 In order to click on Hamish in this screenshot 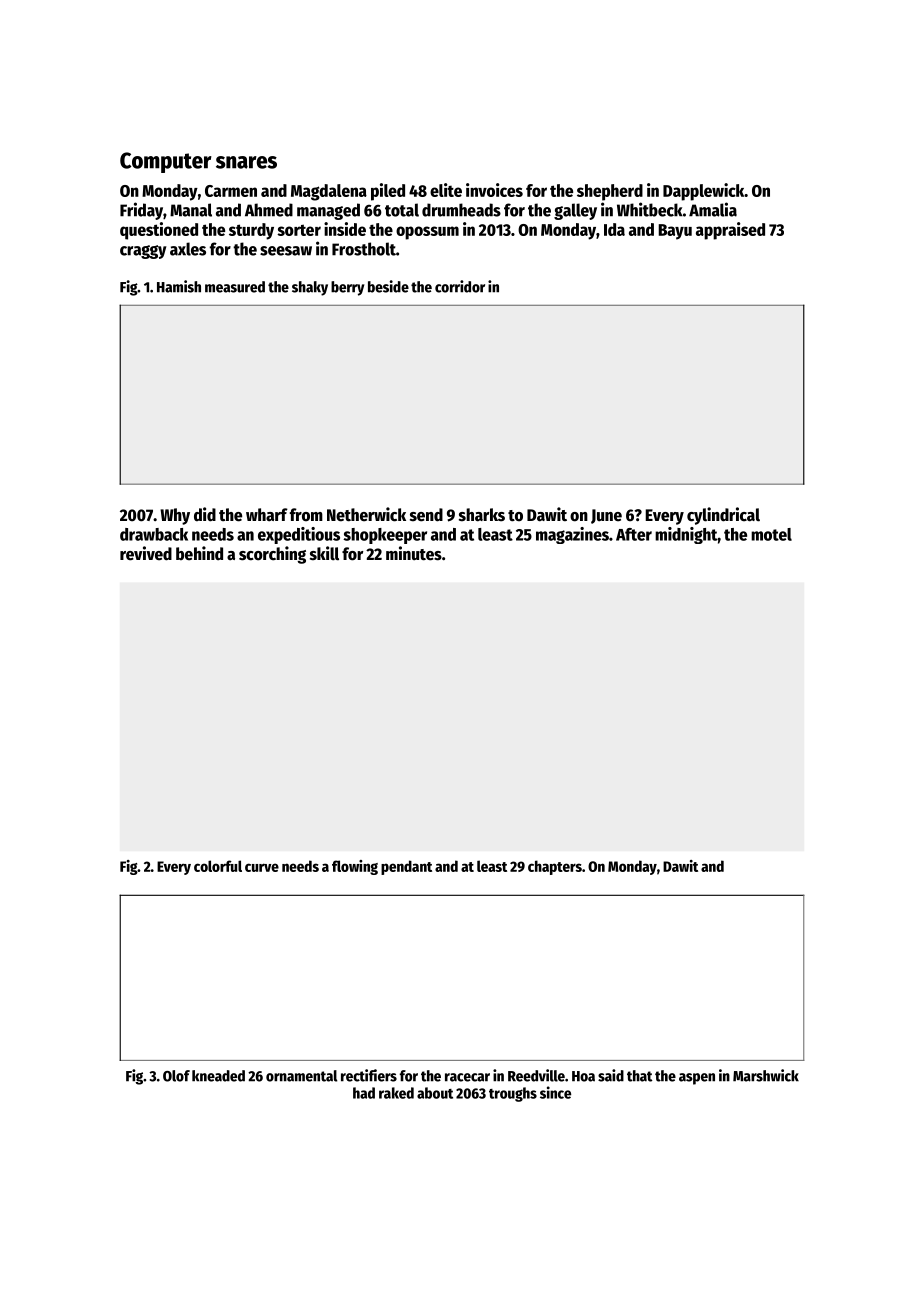, I will do `click(179, 286)`.
